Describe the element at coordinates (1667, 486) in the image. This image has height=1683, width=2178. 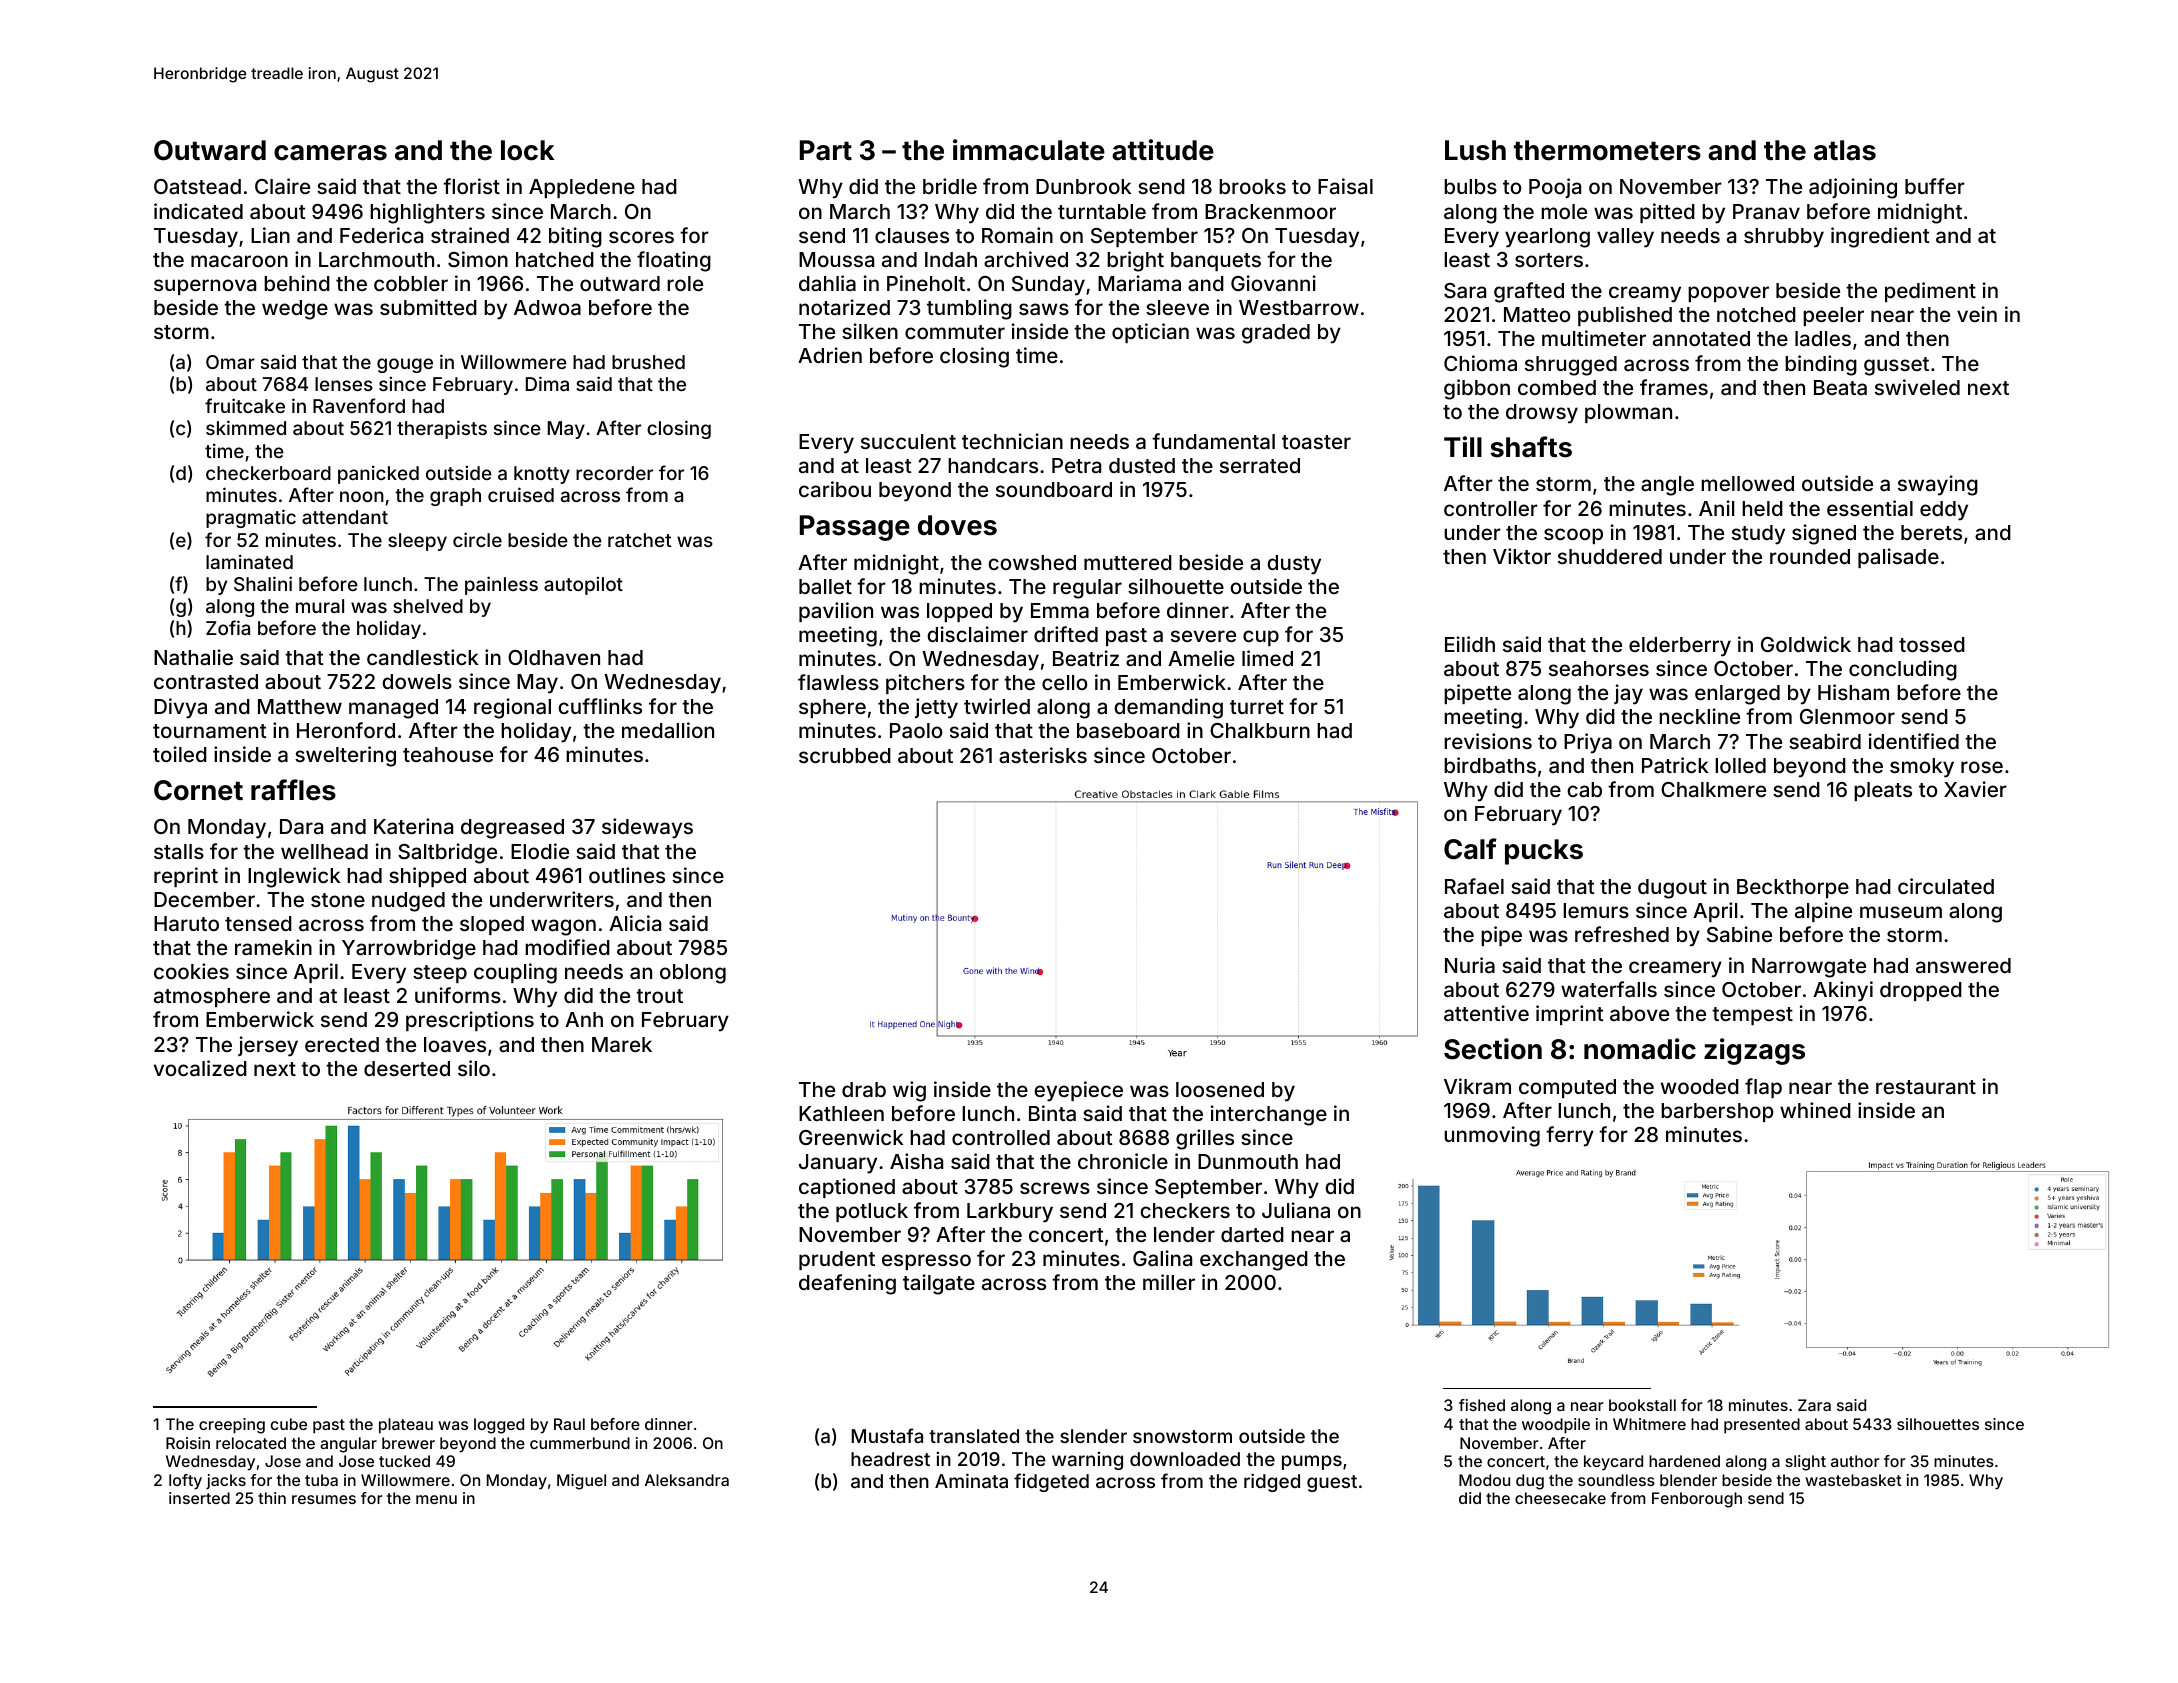
I see `angle` at that location.
